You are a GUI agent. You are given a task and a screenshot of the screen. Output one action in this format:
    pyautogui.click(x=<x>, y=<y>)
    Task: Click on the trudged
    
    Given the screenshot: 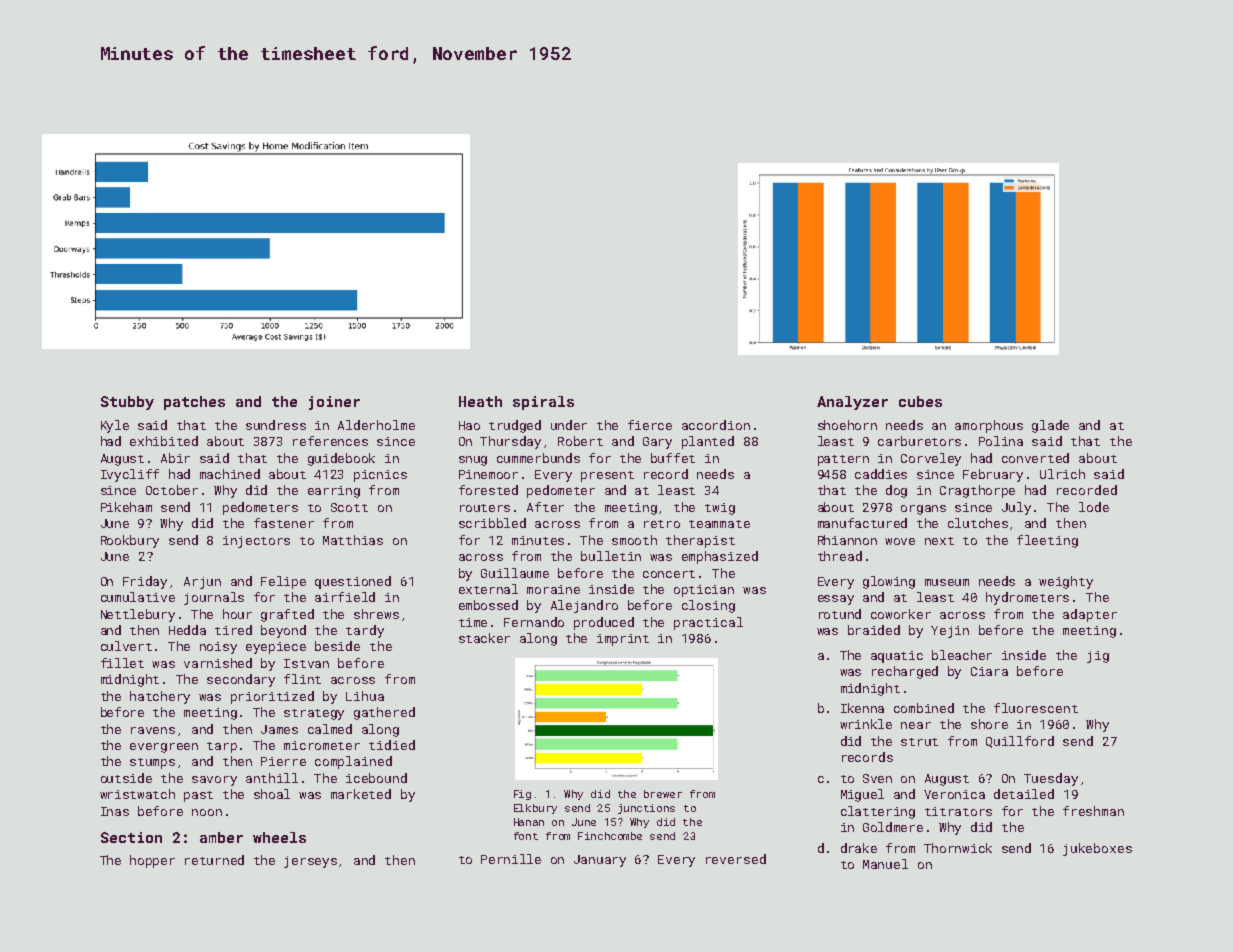 What is the action you would take?
    pyautogui.click(x=515, y=426)
